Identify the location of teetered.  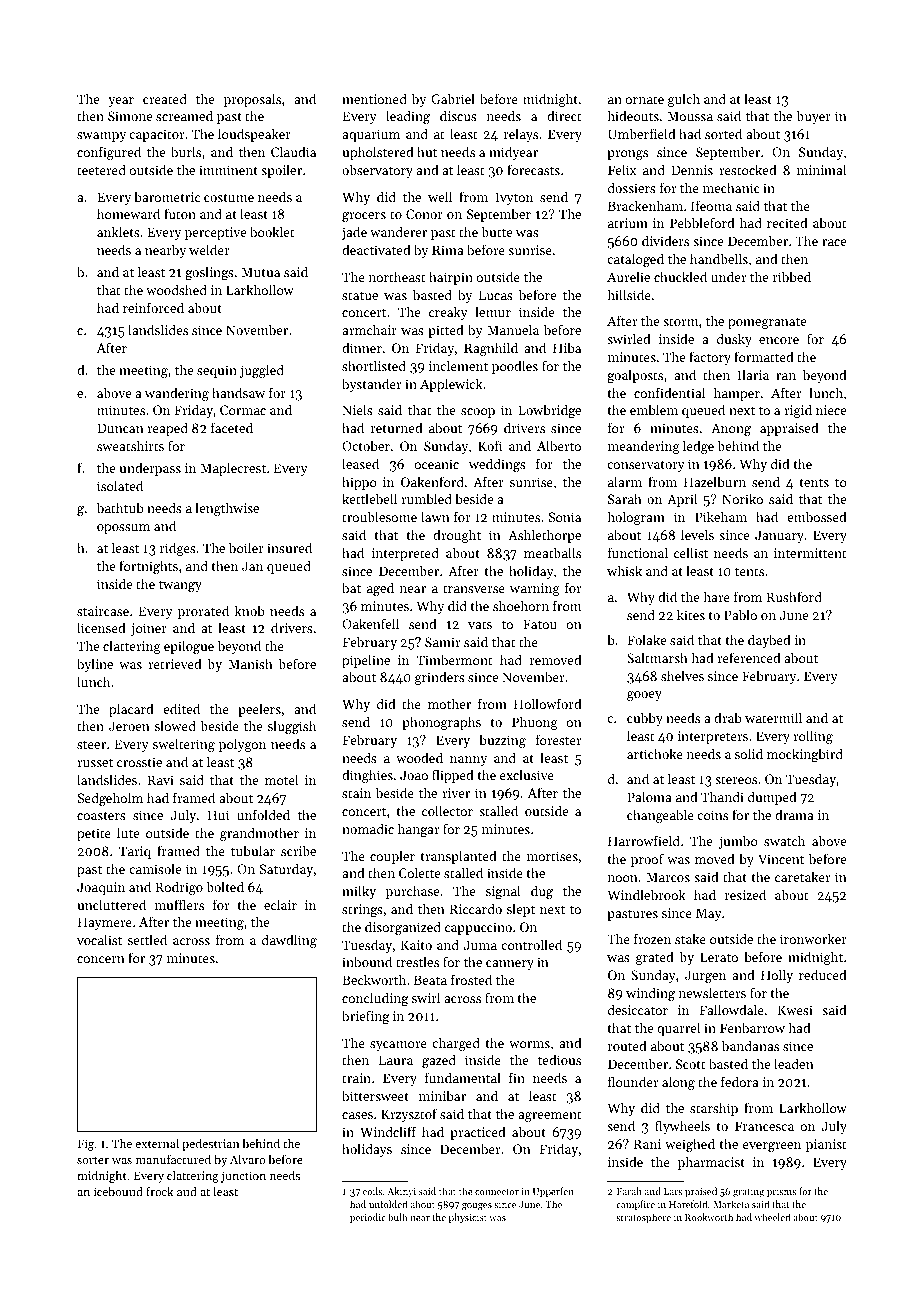
(101, 169).
